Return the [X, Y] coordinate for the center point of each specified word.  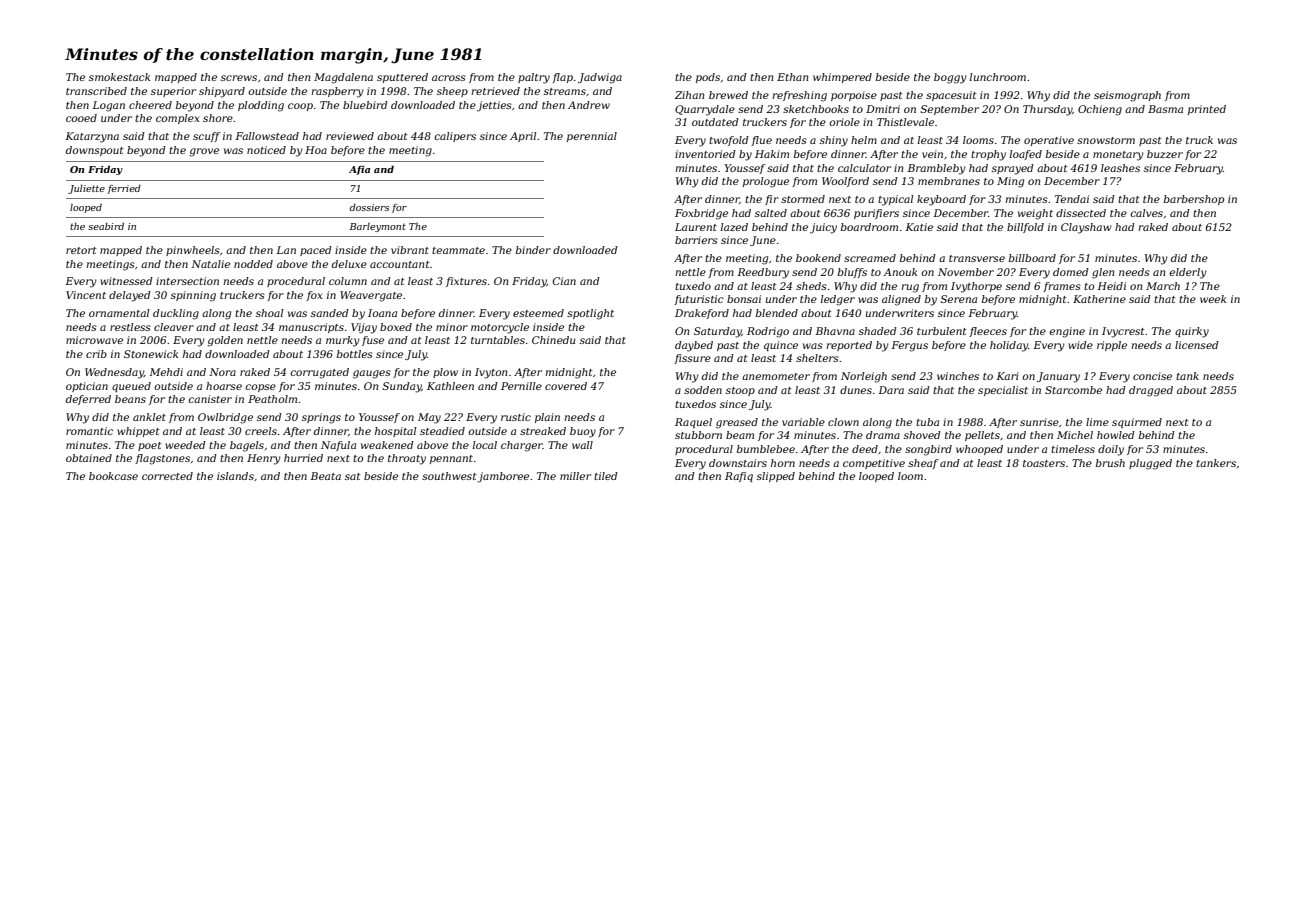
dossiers [369, 207]
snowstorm [1106, 140]
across [449, 78]
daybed [694, 346]
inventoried [705, 154]
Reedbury [763, 273]
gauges [372, 374]
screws [239, 78]
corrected [167, 476]
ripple [1112, 346]
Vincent [86, 295]
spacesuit [951, 96]
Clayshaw [1086, 228]
